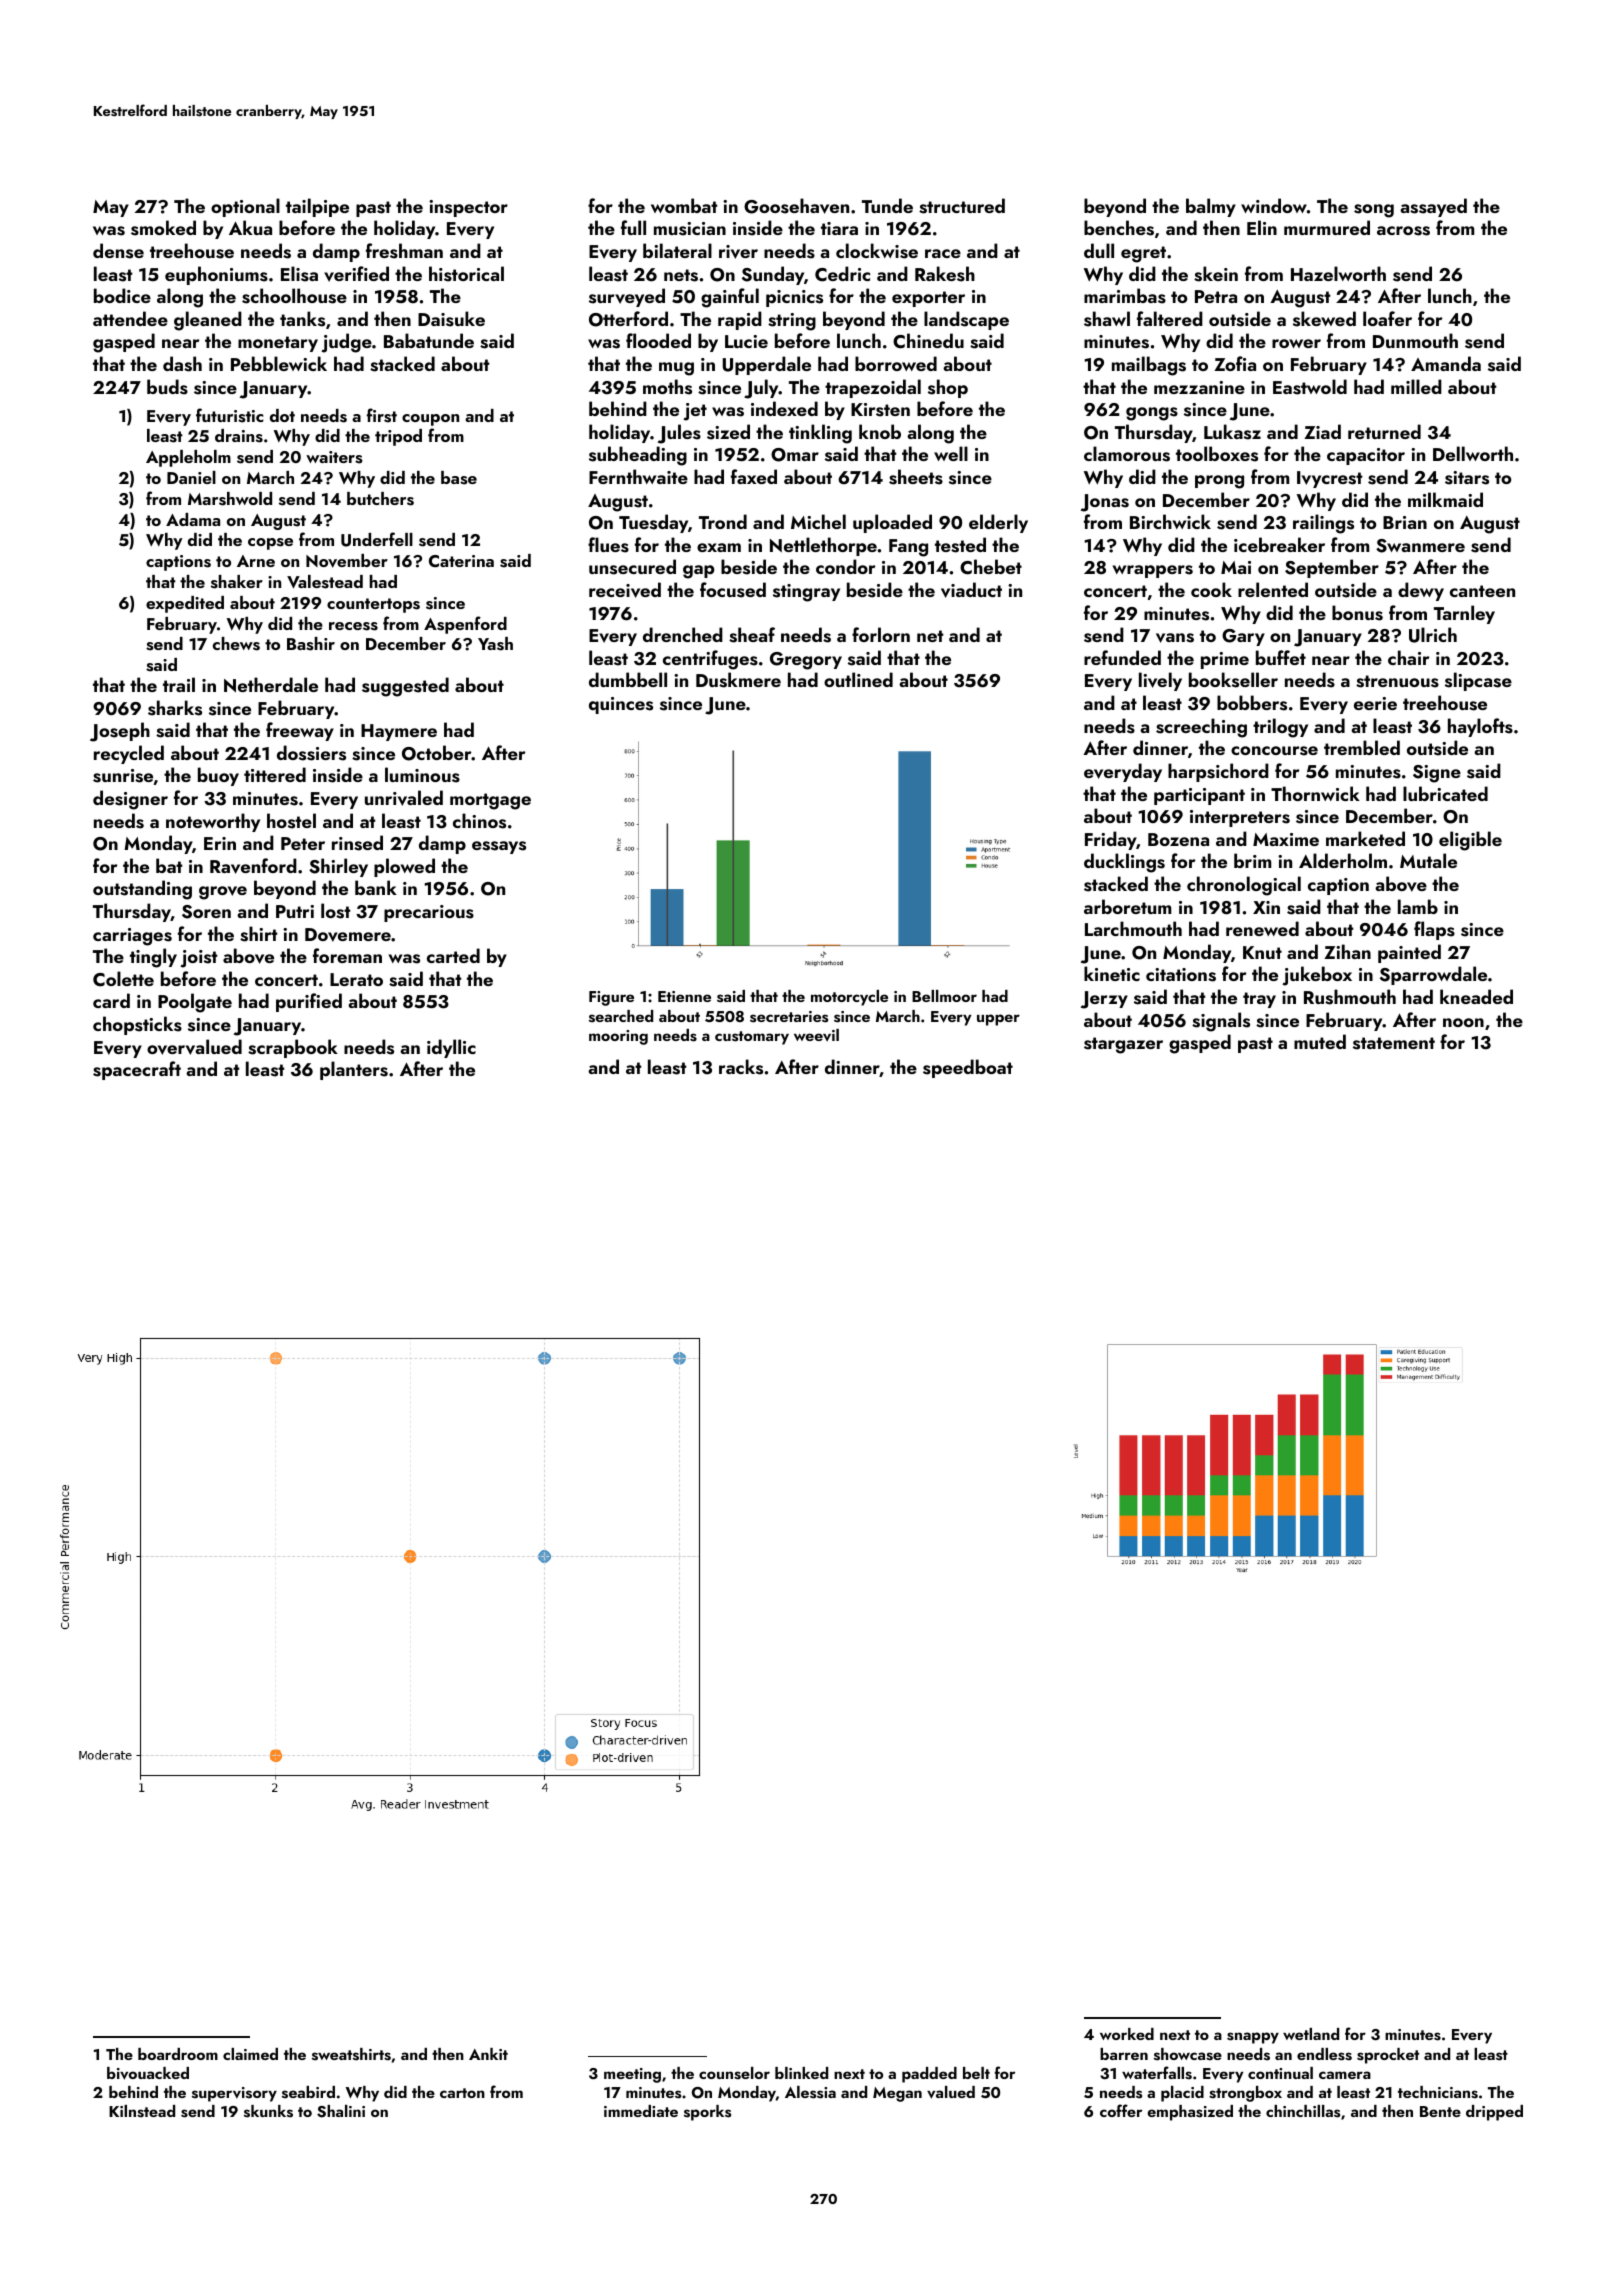  I want to click on clockwise, so click(877, 251).
